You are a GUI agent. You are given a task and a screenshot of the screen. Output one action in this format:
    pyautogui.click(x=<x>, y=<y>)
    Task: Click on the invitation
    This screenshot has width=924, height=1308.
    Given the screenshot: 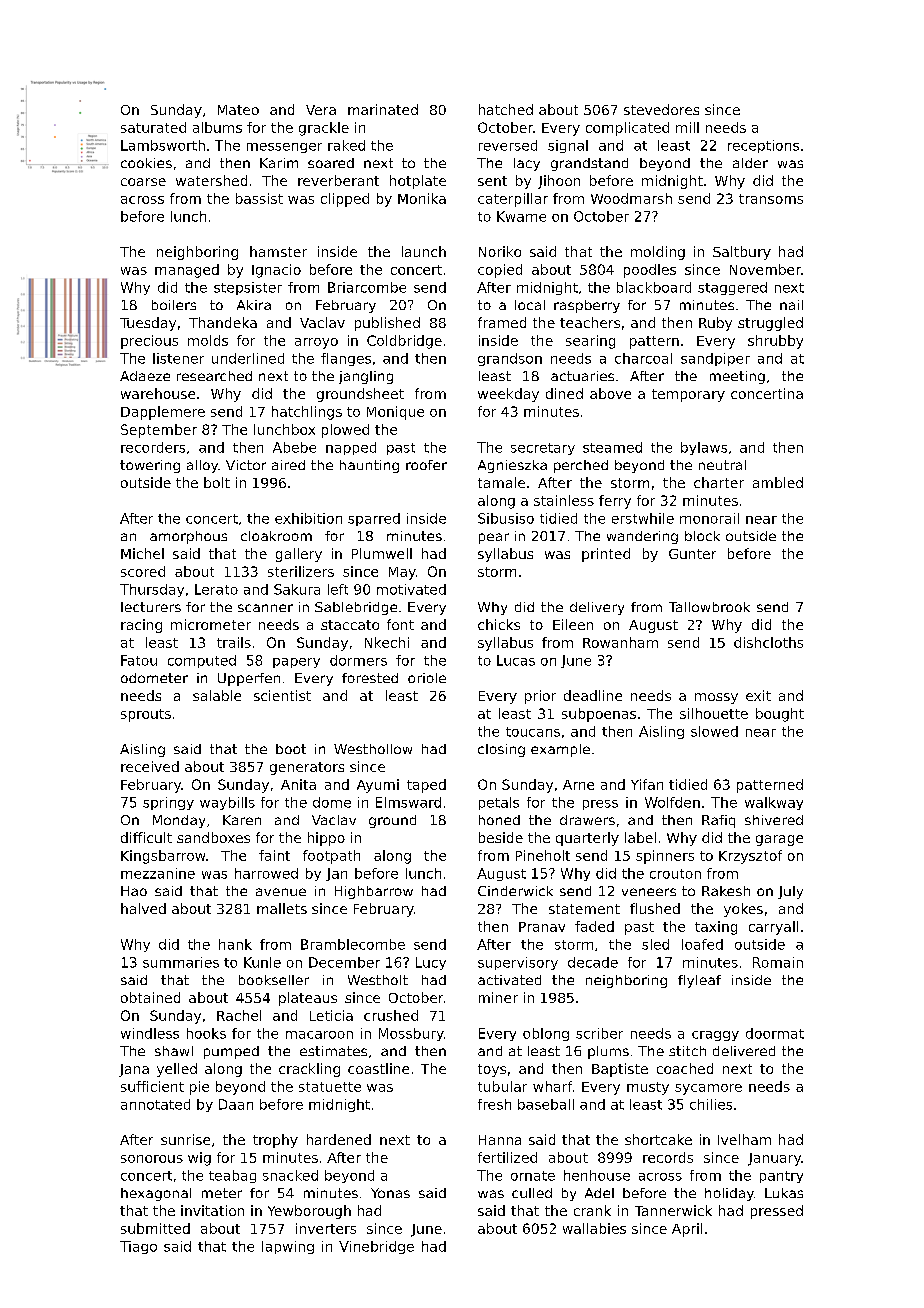 What is the action you would take?
    pyautogui.click(x=212, y=1210)
